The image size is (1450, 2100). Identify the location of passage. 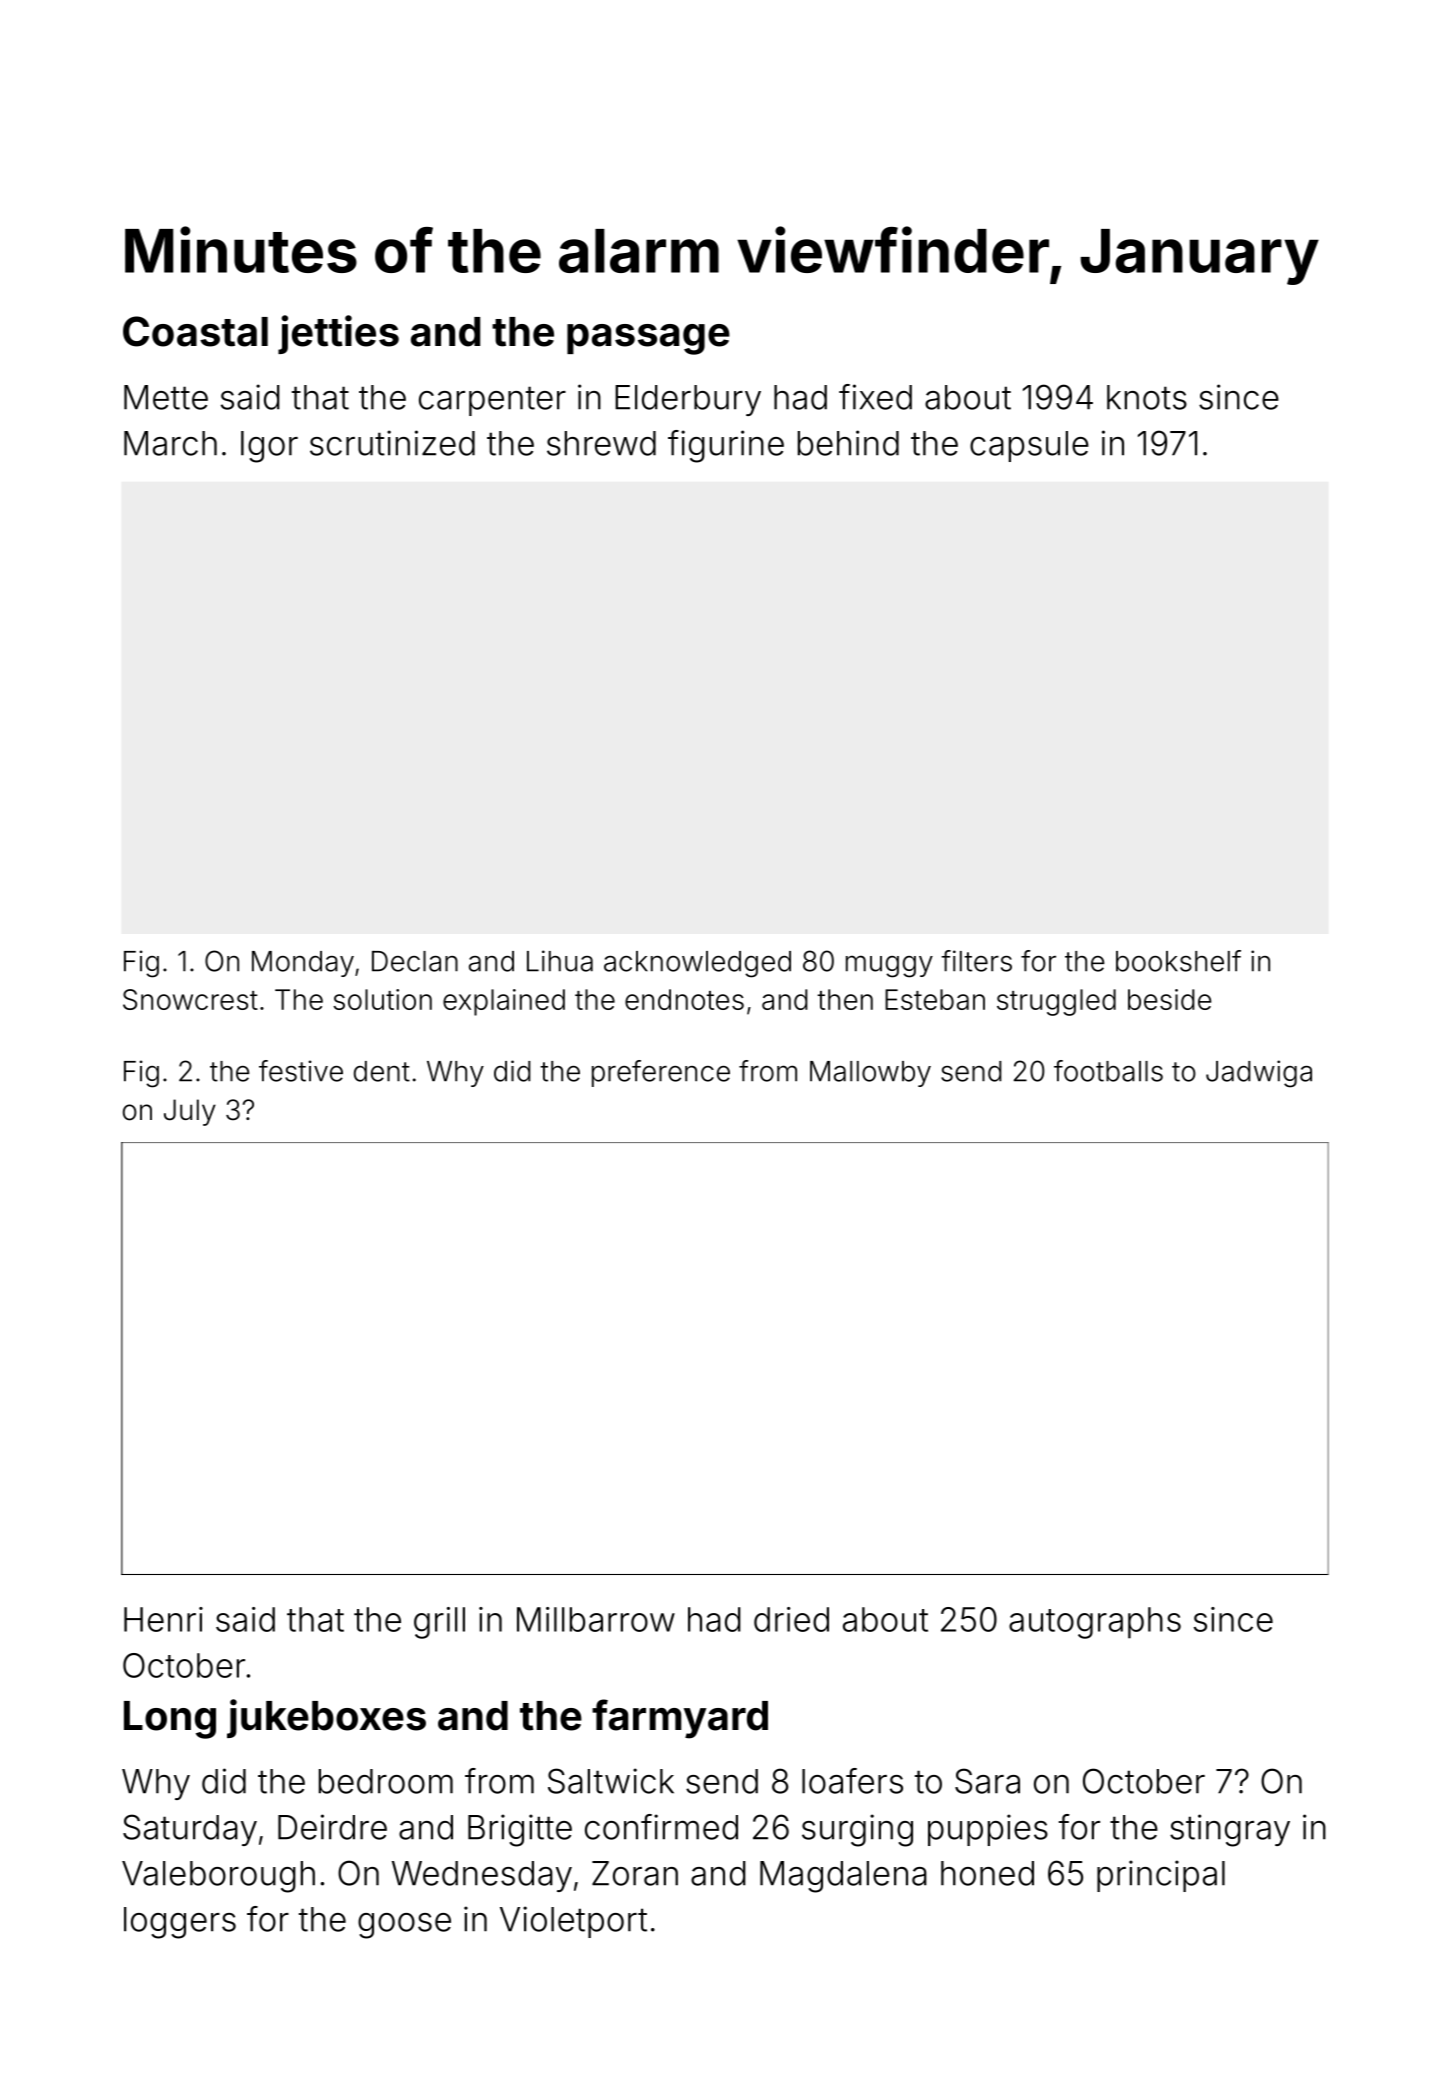
(648, 339).
